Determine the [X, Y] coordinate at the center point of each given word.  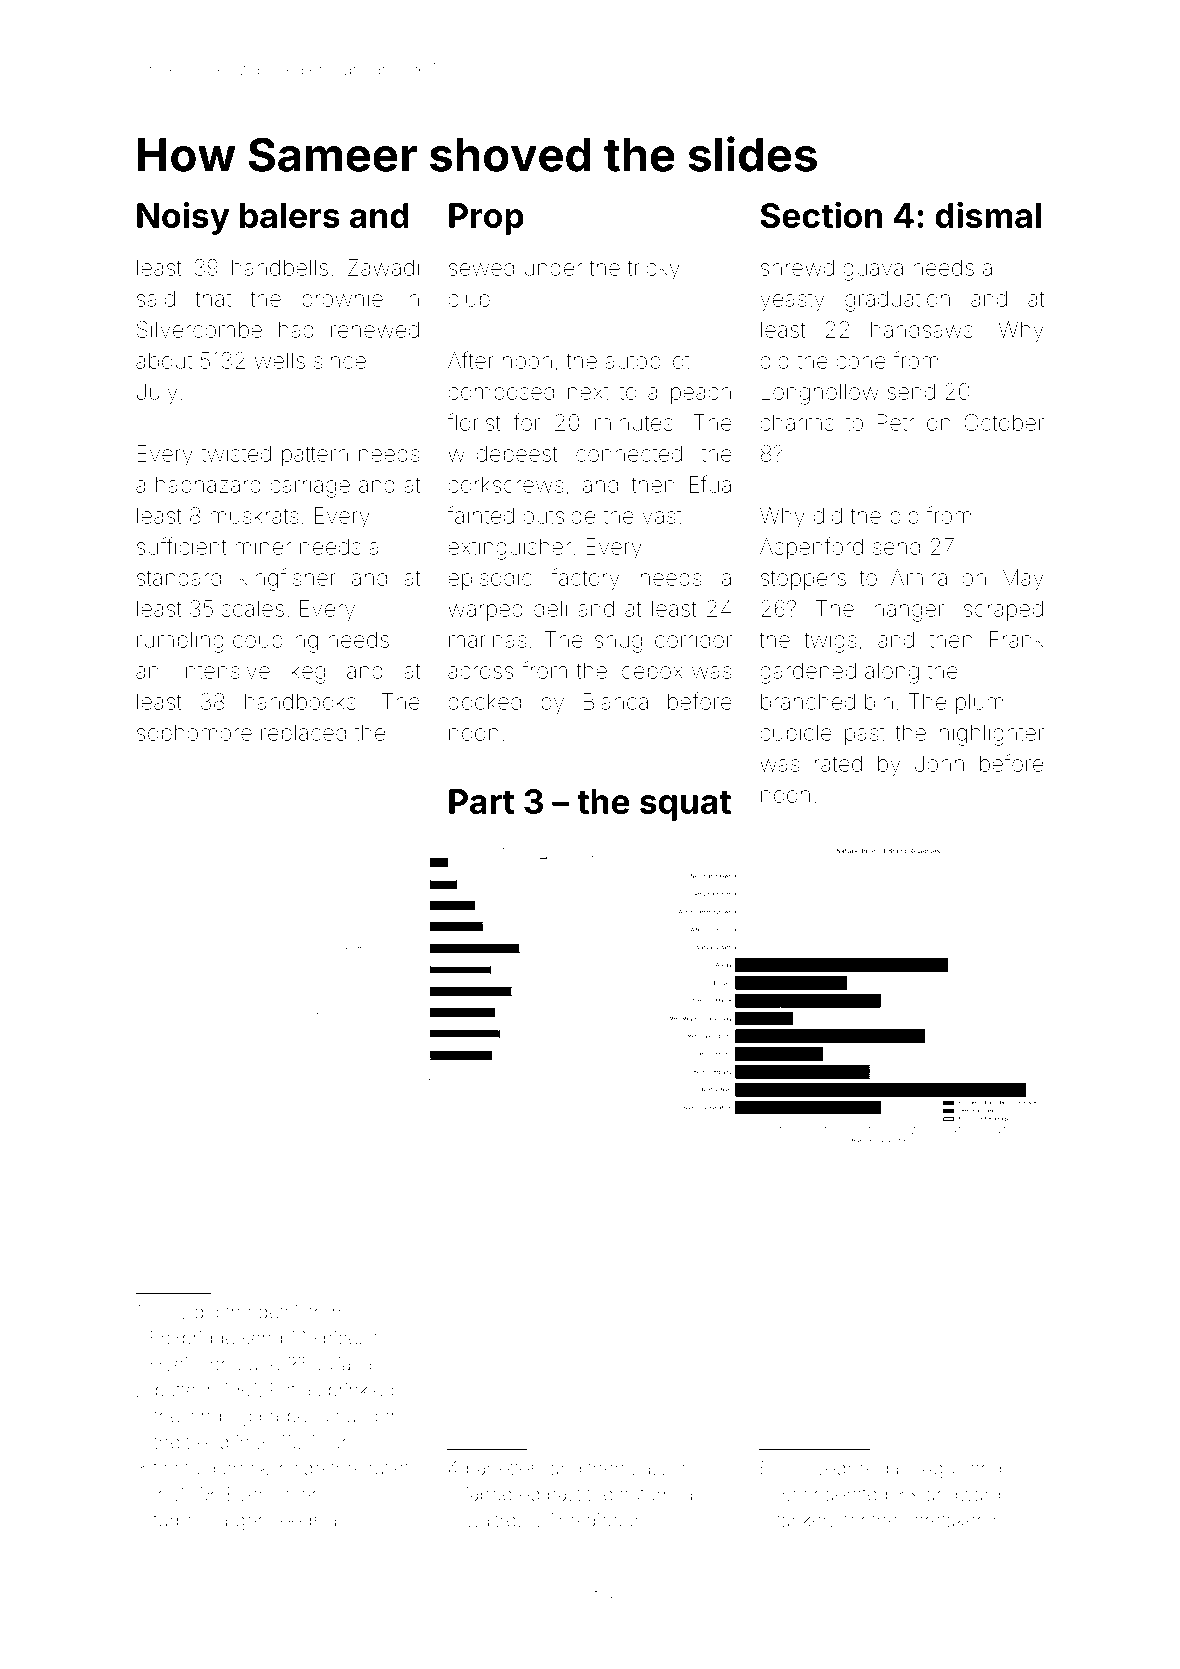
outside [559, 515]
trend [207, 1442]
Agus [942, 1470]
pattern [315, 456]
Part [481, 801]
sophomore [194, 734]
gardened [808, 673]
